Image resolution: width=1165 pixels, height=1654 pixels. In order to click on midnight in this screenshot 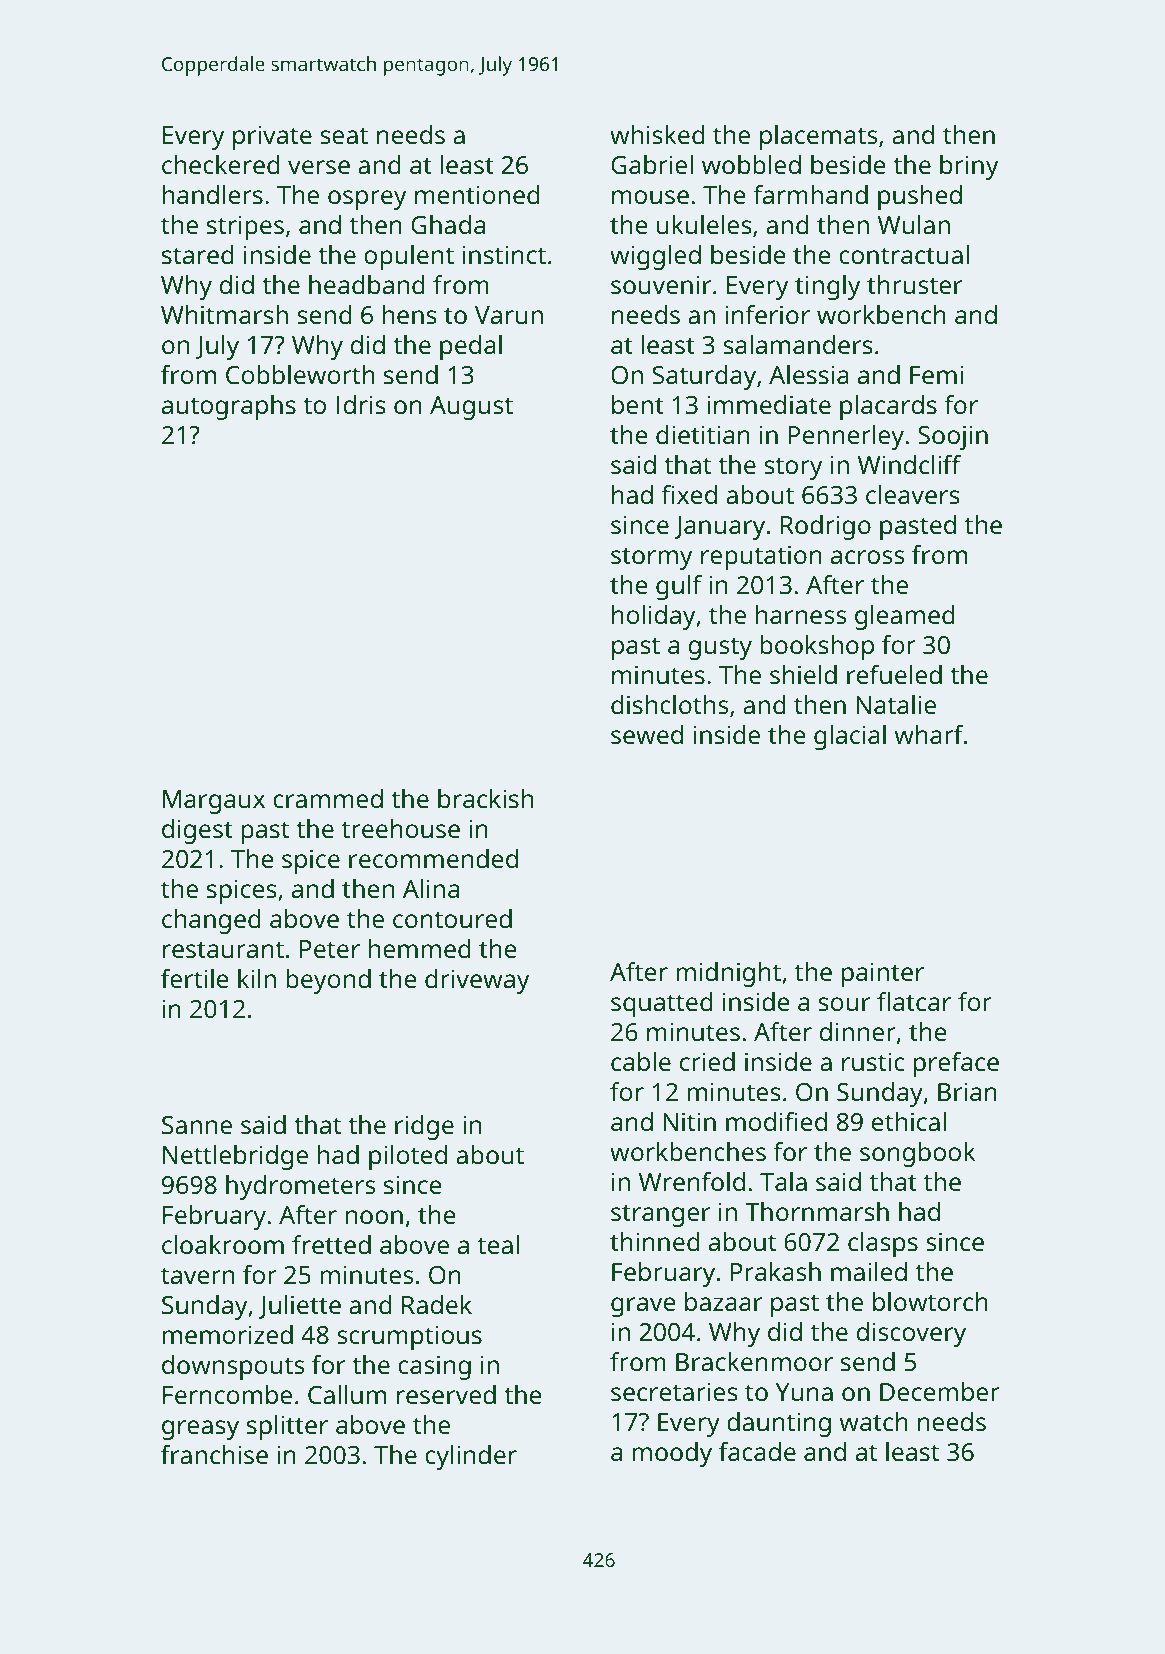, I will do `click(728, 974)`.
